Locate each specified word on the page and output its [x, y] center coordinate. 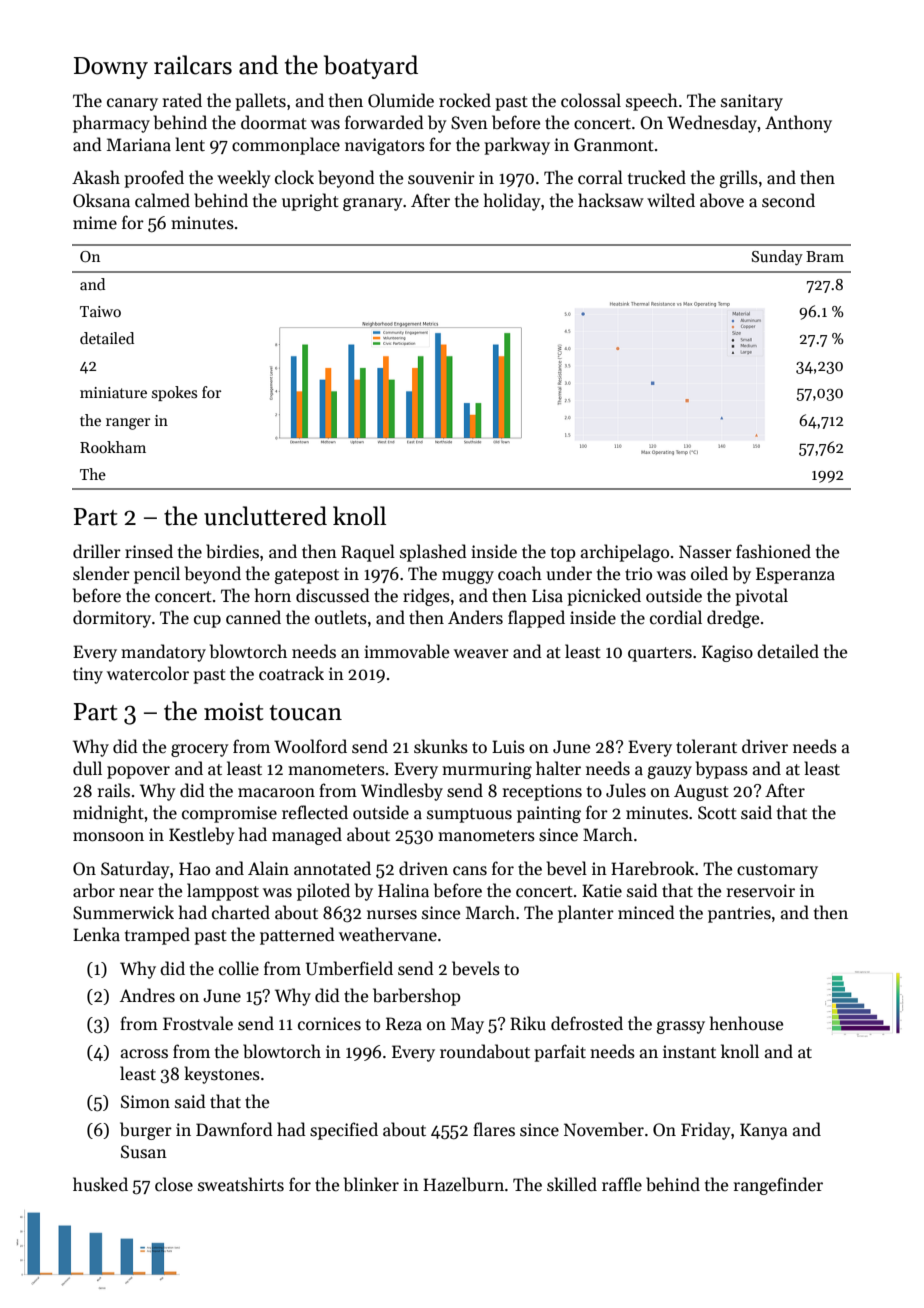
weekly [244, 179]
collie [239, 968]
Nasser [705, 552]
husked [100, 1184]
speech [652, 102]
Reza [404, 1024]
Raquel [368, 553]
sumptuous [469, 815]
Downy [111, 68]
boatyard [371, 67]
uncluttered [265, 516]
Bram [825, 256]
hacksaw [611, 200]
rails [114, 790]
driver [765, 746]
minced [646, 912]
